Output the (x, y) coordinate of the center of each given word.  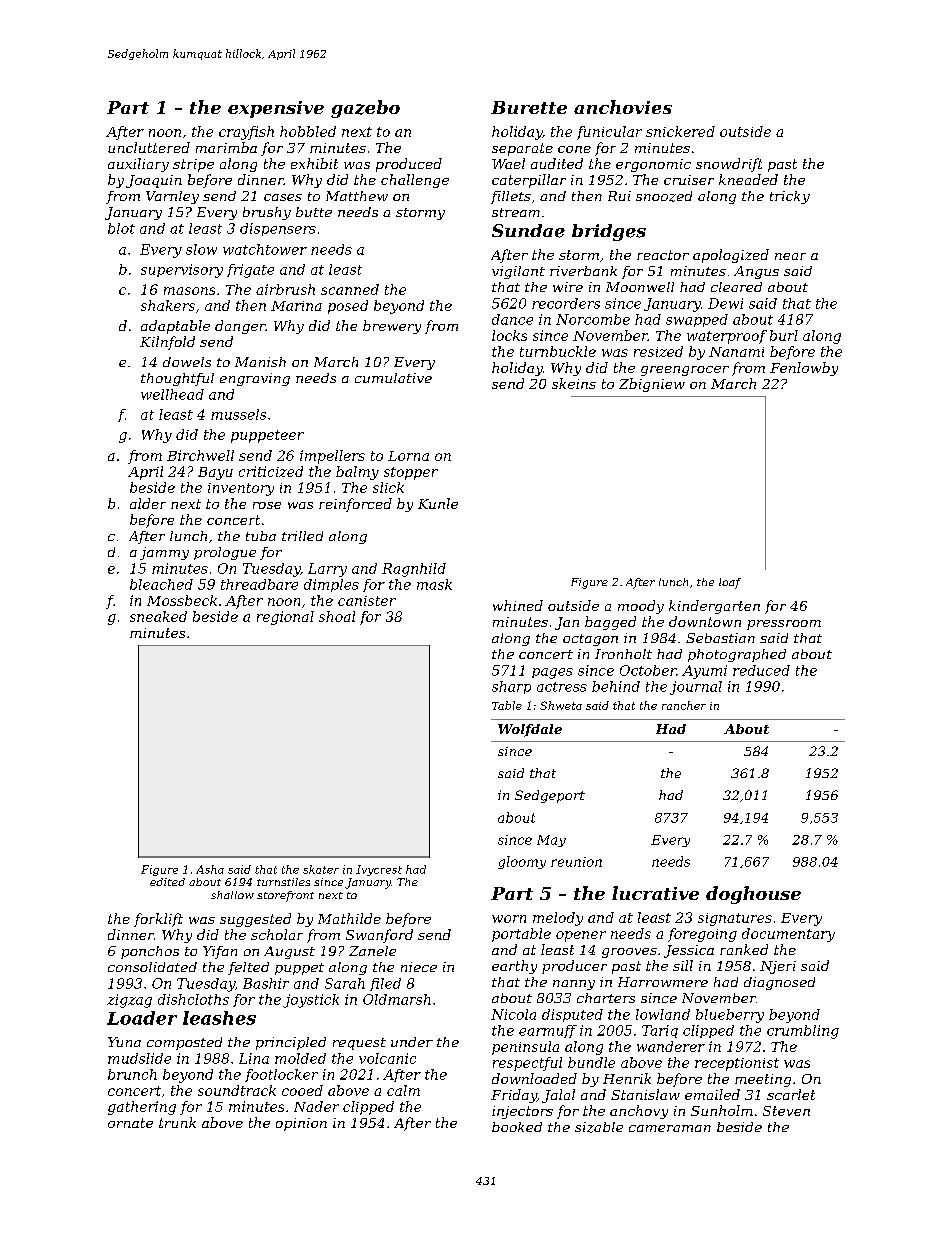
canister (367, 601)
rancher (684, 705)
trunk (177, 1122)
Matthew (357, 196)
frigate (250, 271)
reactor (663, 255)
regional (285, 618)
